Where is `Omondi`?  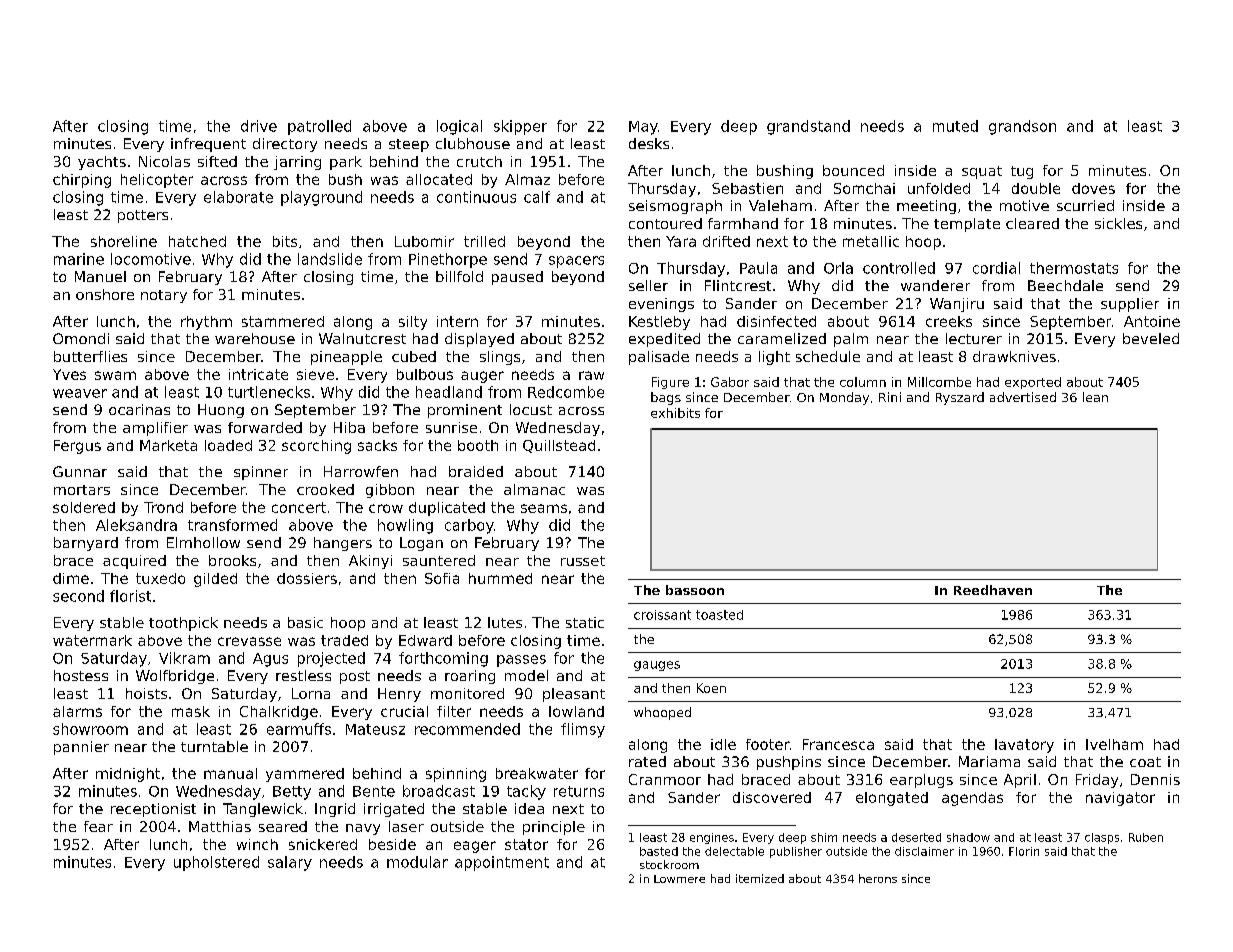 Omondi is located at coordinates (81, 338).
